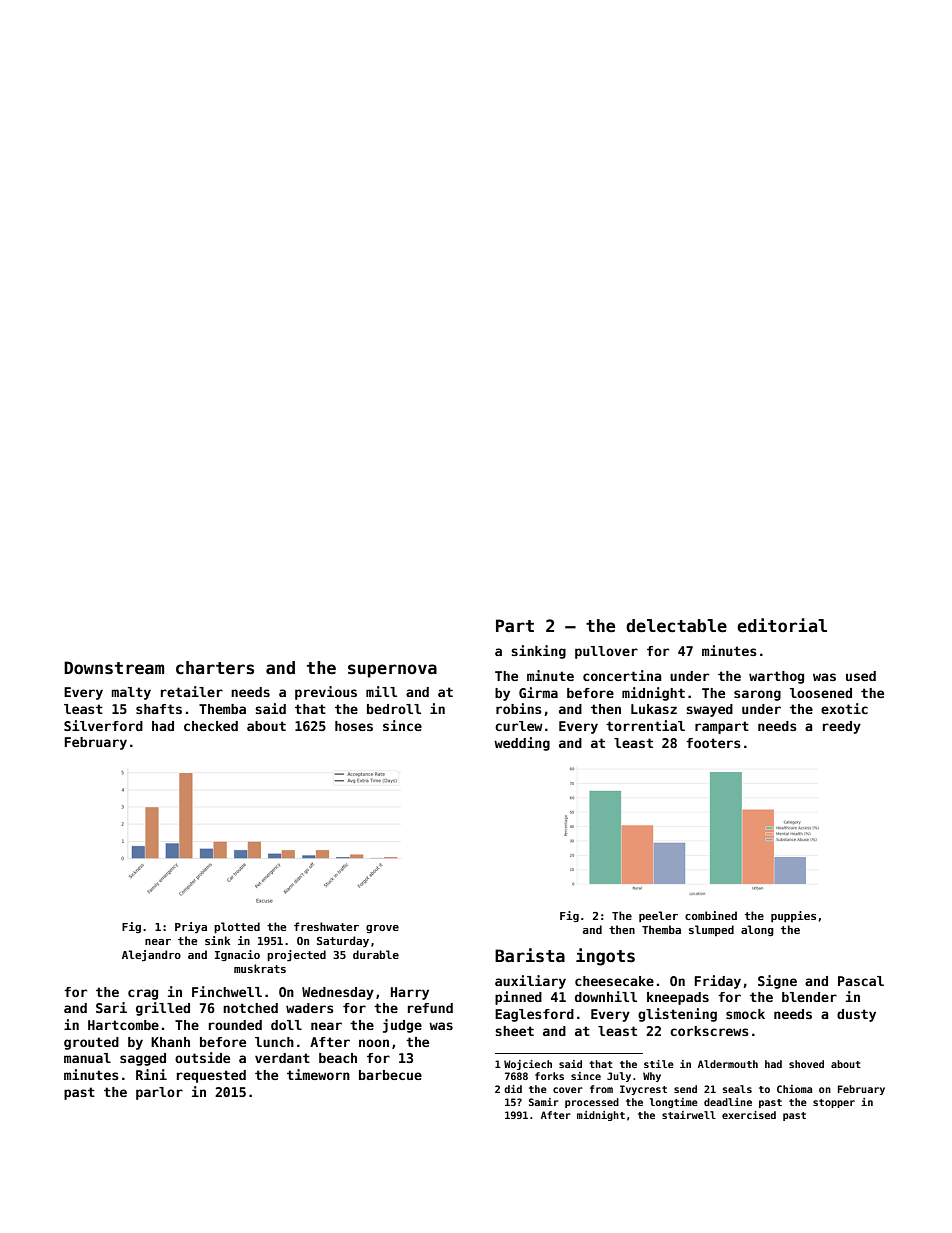  I want to click on delectable, so click(676, 626).
